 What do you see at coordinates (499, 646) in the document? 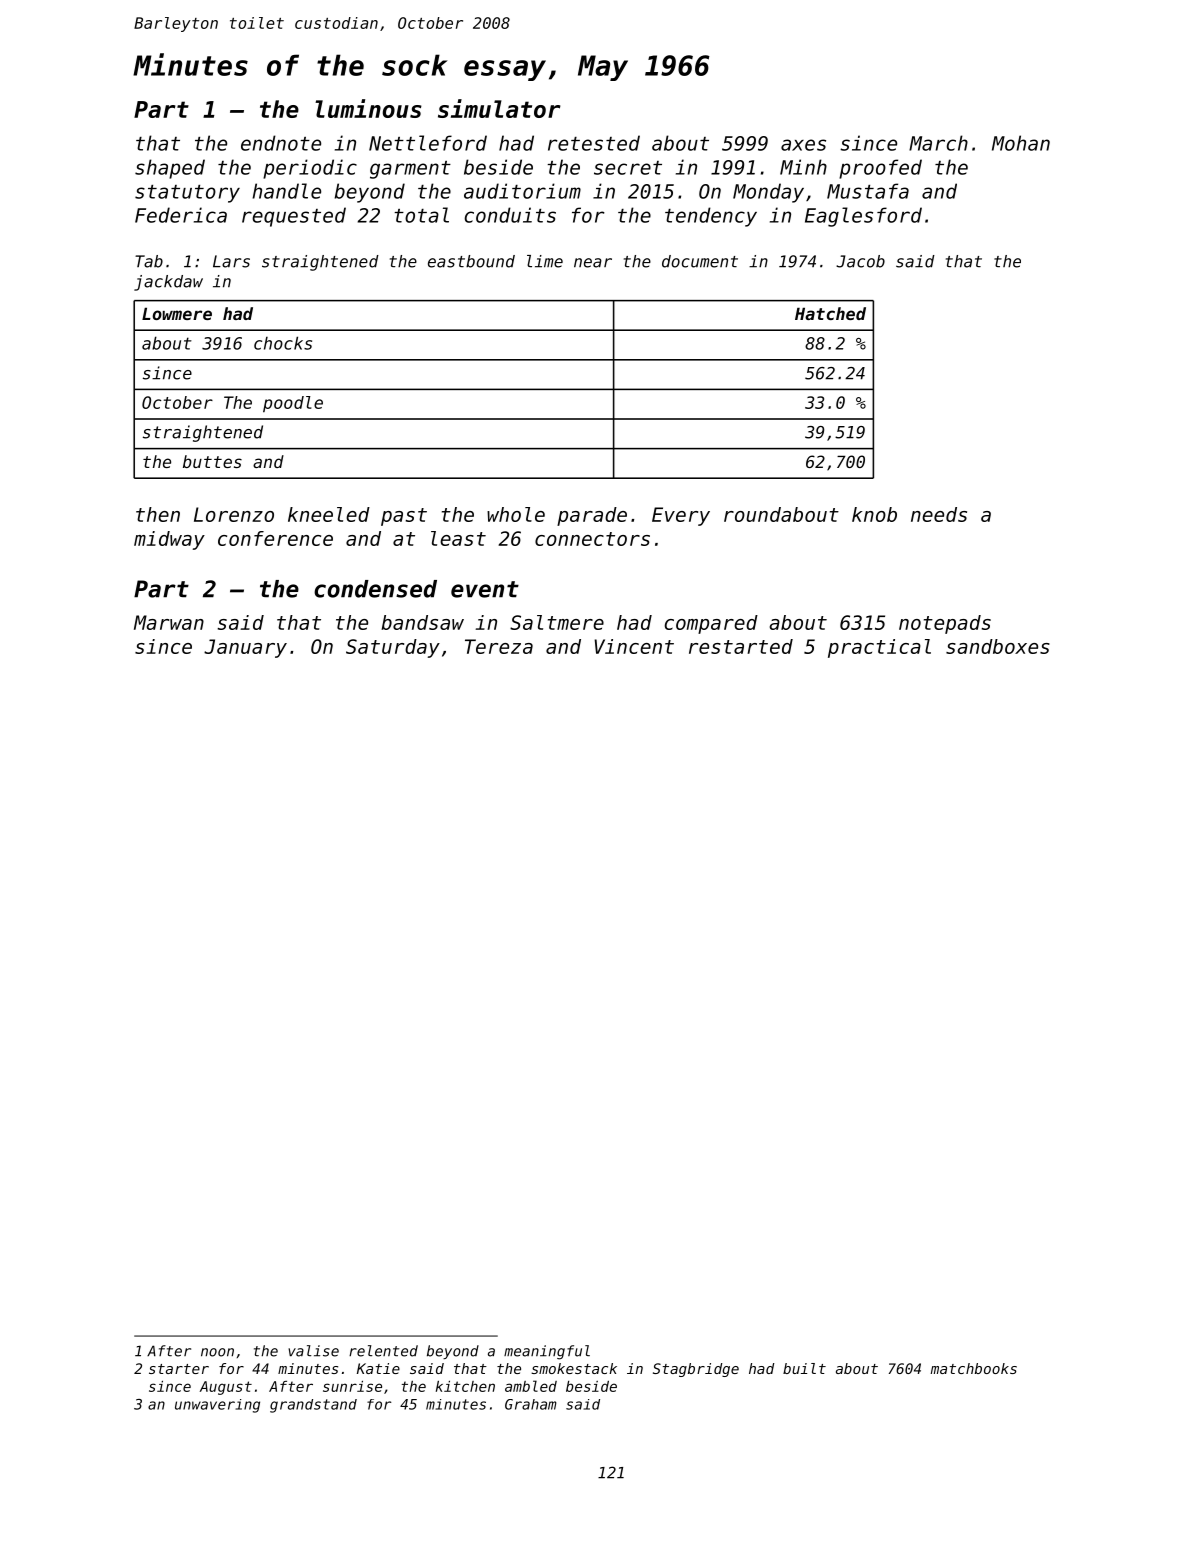
I see `Tereza` at bounding box center [499, 646].
